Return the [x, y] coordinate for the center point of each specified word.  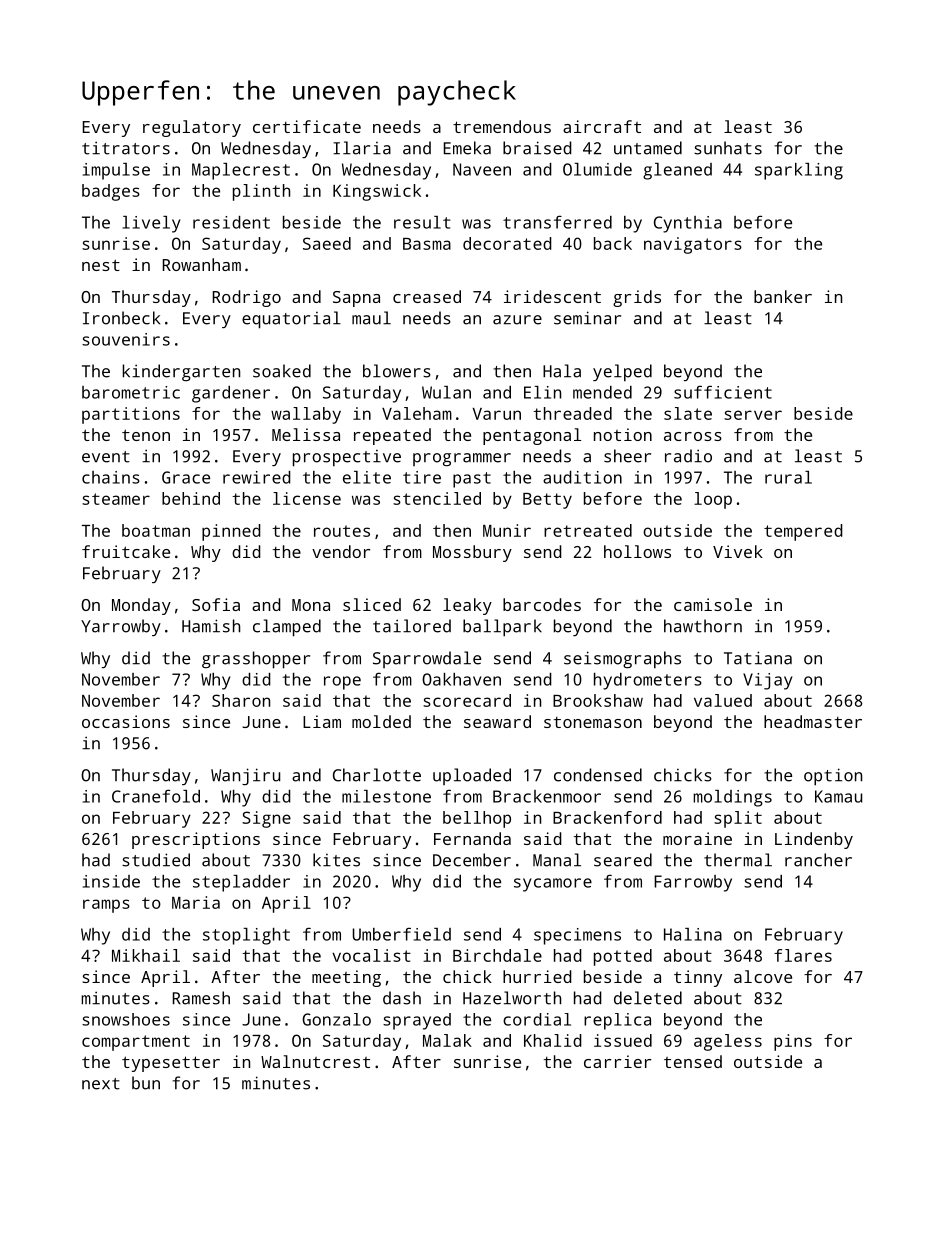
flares [803, 955]
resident [231, 222]
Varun [496, 414]
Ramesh [201, 998]
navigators [693, 245]
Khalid [553, 1040]
